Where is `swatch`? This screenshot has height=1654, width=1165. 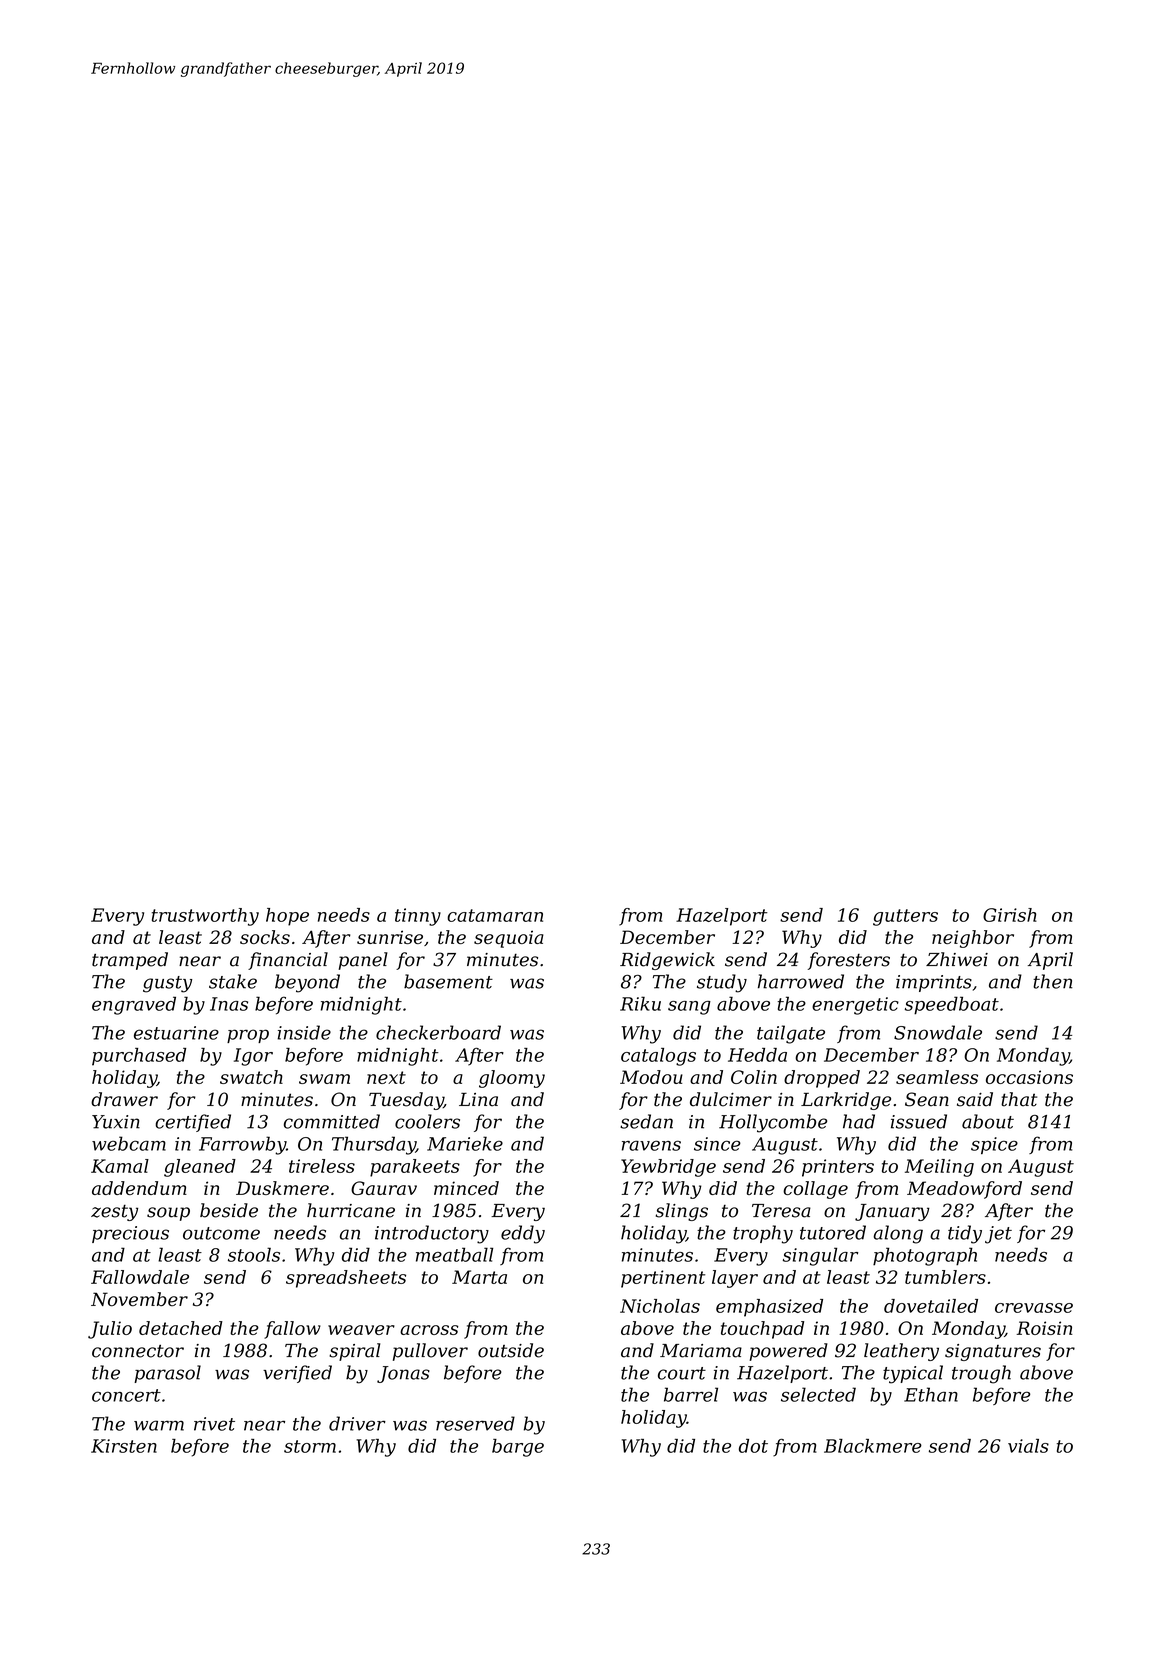
swatch is located at coordinates (251, 1077).
